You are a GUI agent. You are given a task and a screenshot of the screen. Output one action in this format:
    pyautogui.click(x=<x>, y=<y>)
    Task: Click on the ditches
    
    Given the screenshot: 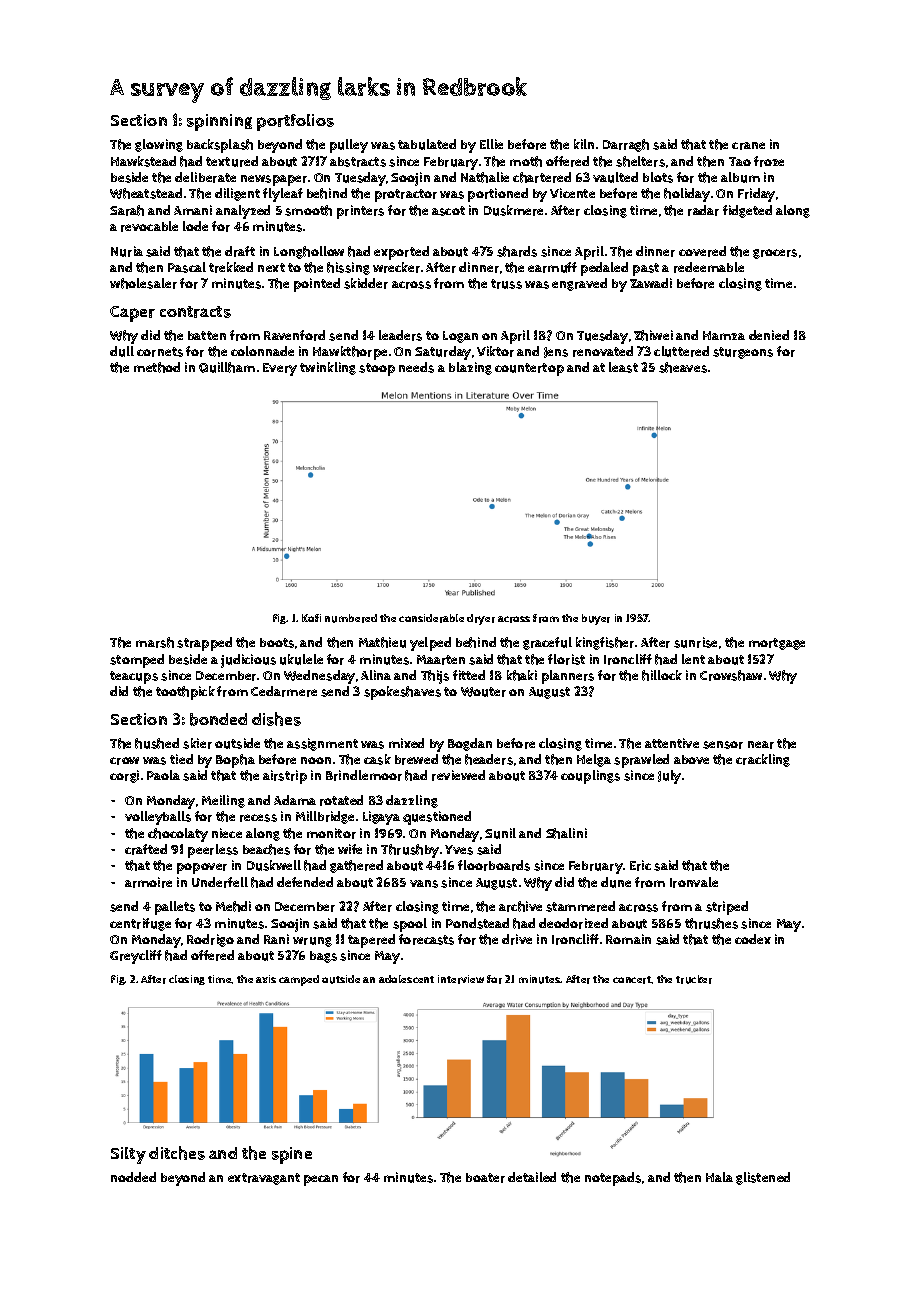 What is the action you would take?
    pyautogui.click(x=177, y=1153)
